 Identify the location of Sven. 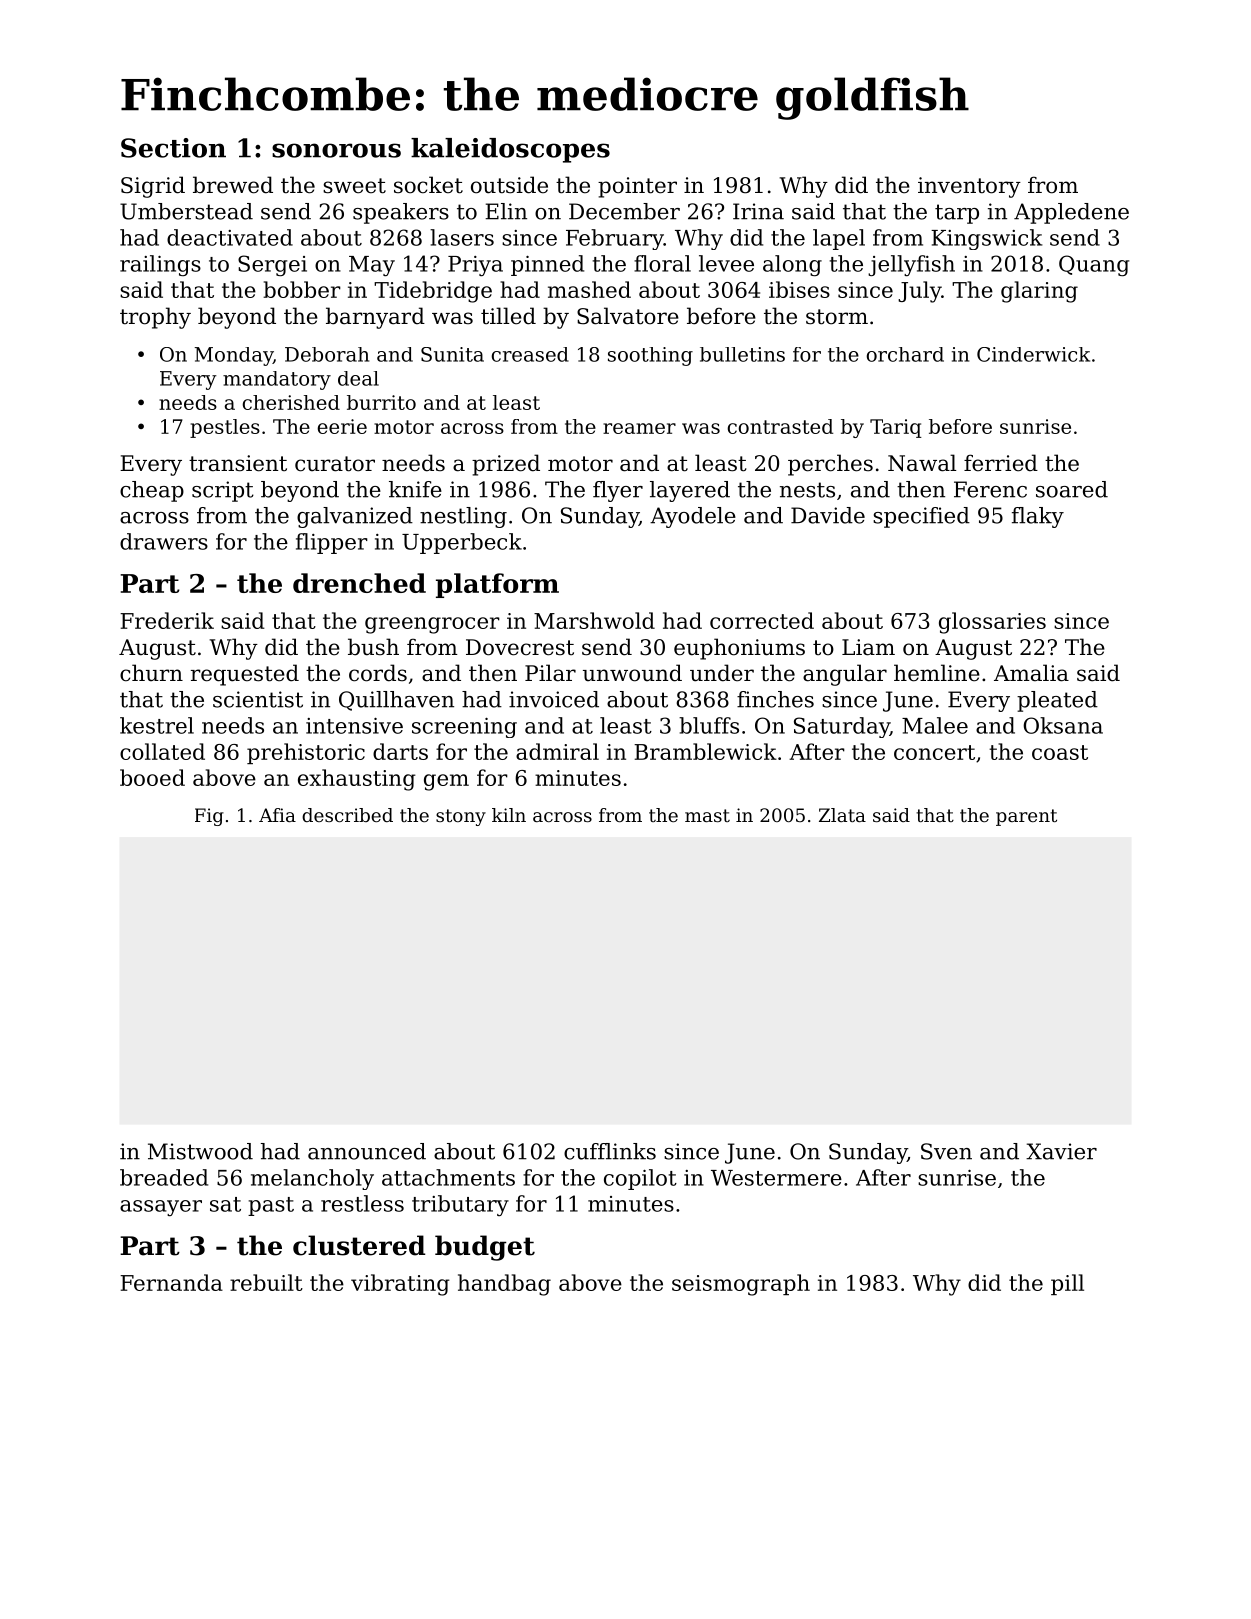
(946, 1151).
